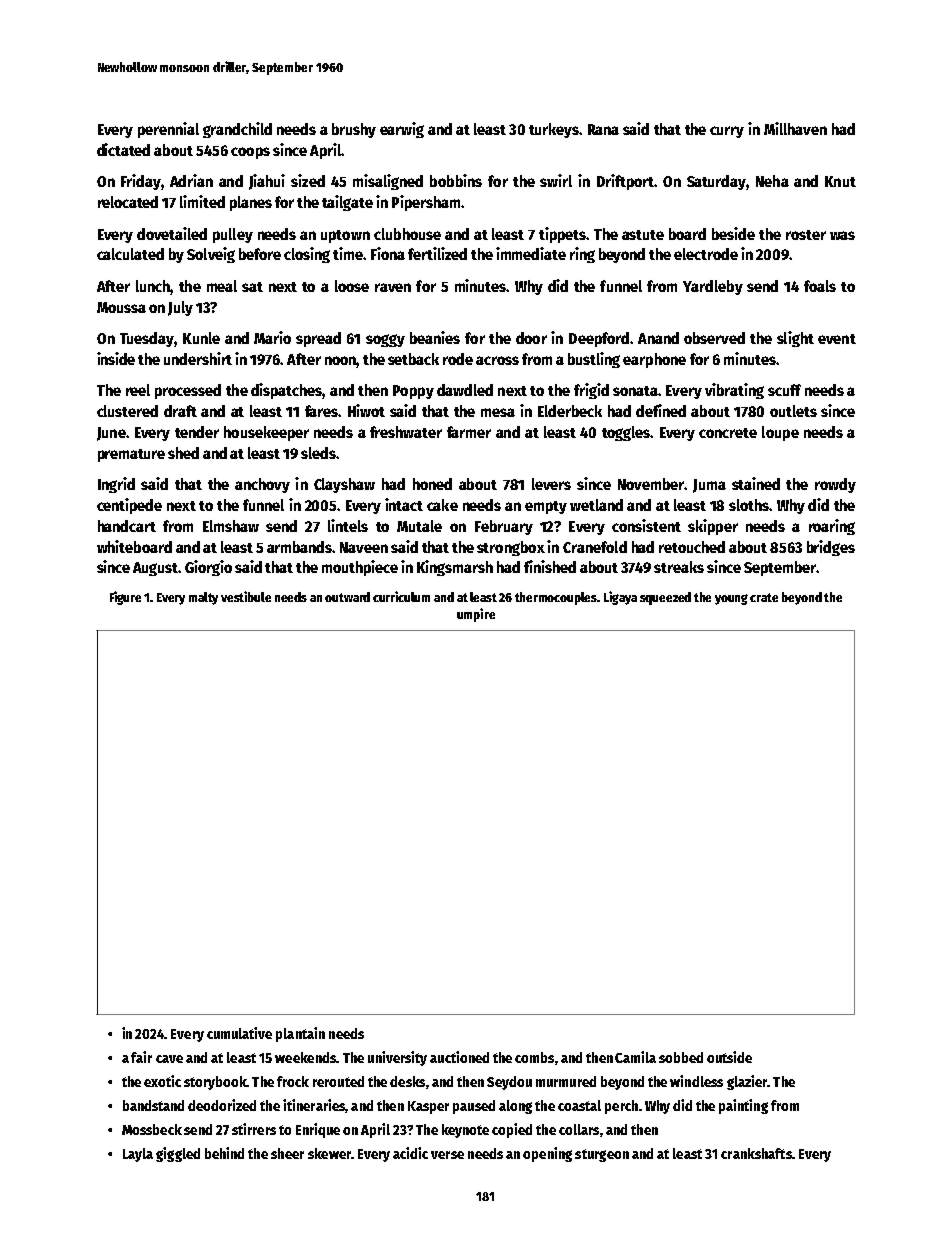 The width and height of the screenshot is (952, 1233). Describe the element at coordinates (727, 132) in the screenshot. I see `curry` at that location.
